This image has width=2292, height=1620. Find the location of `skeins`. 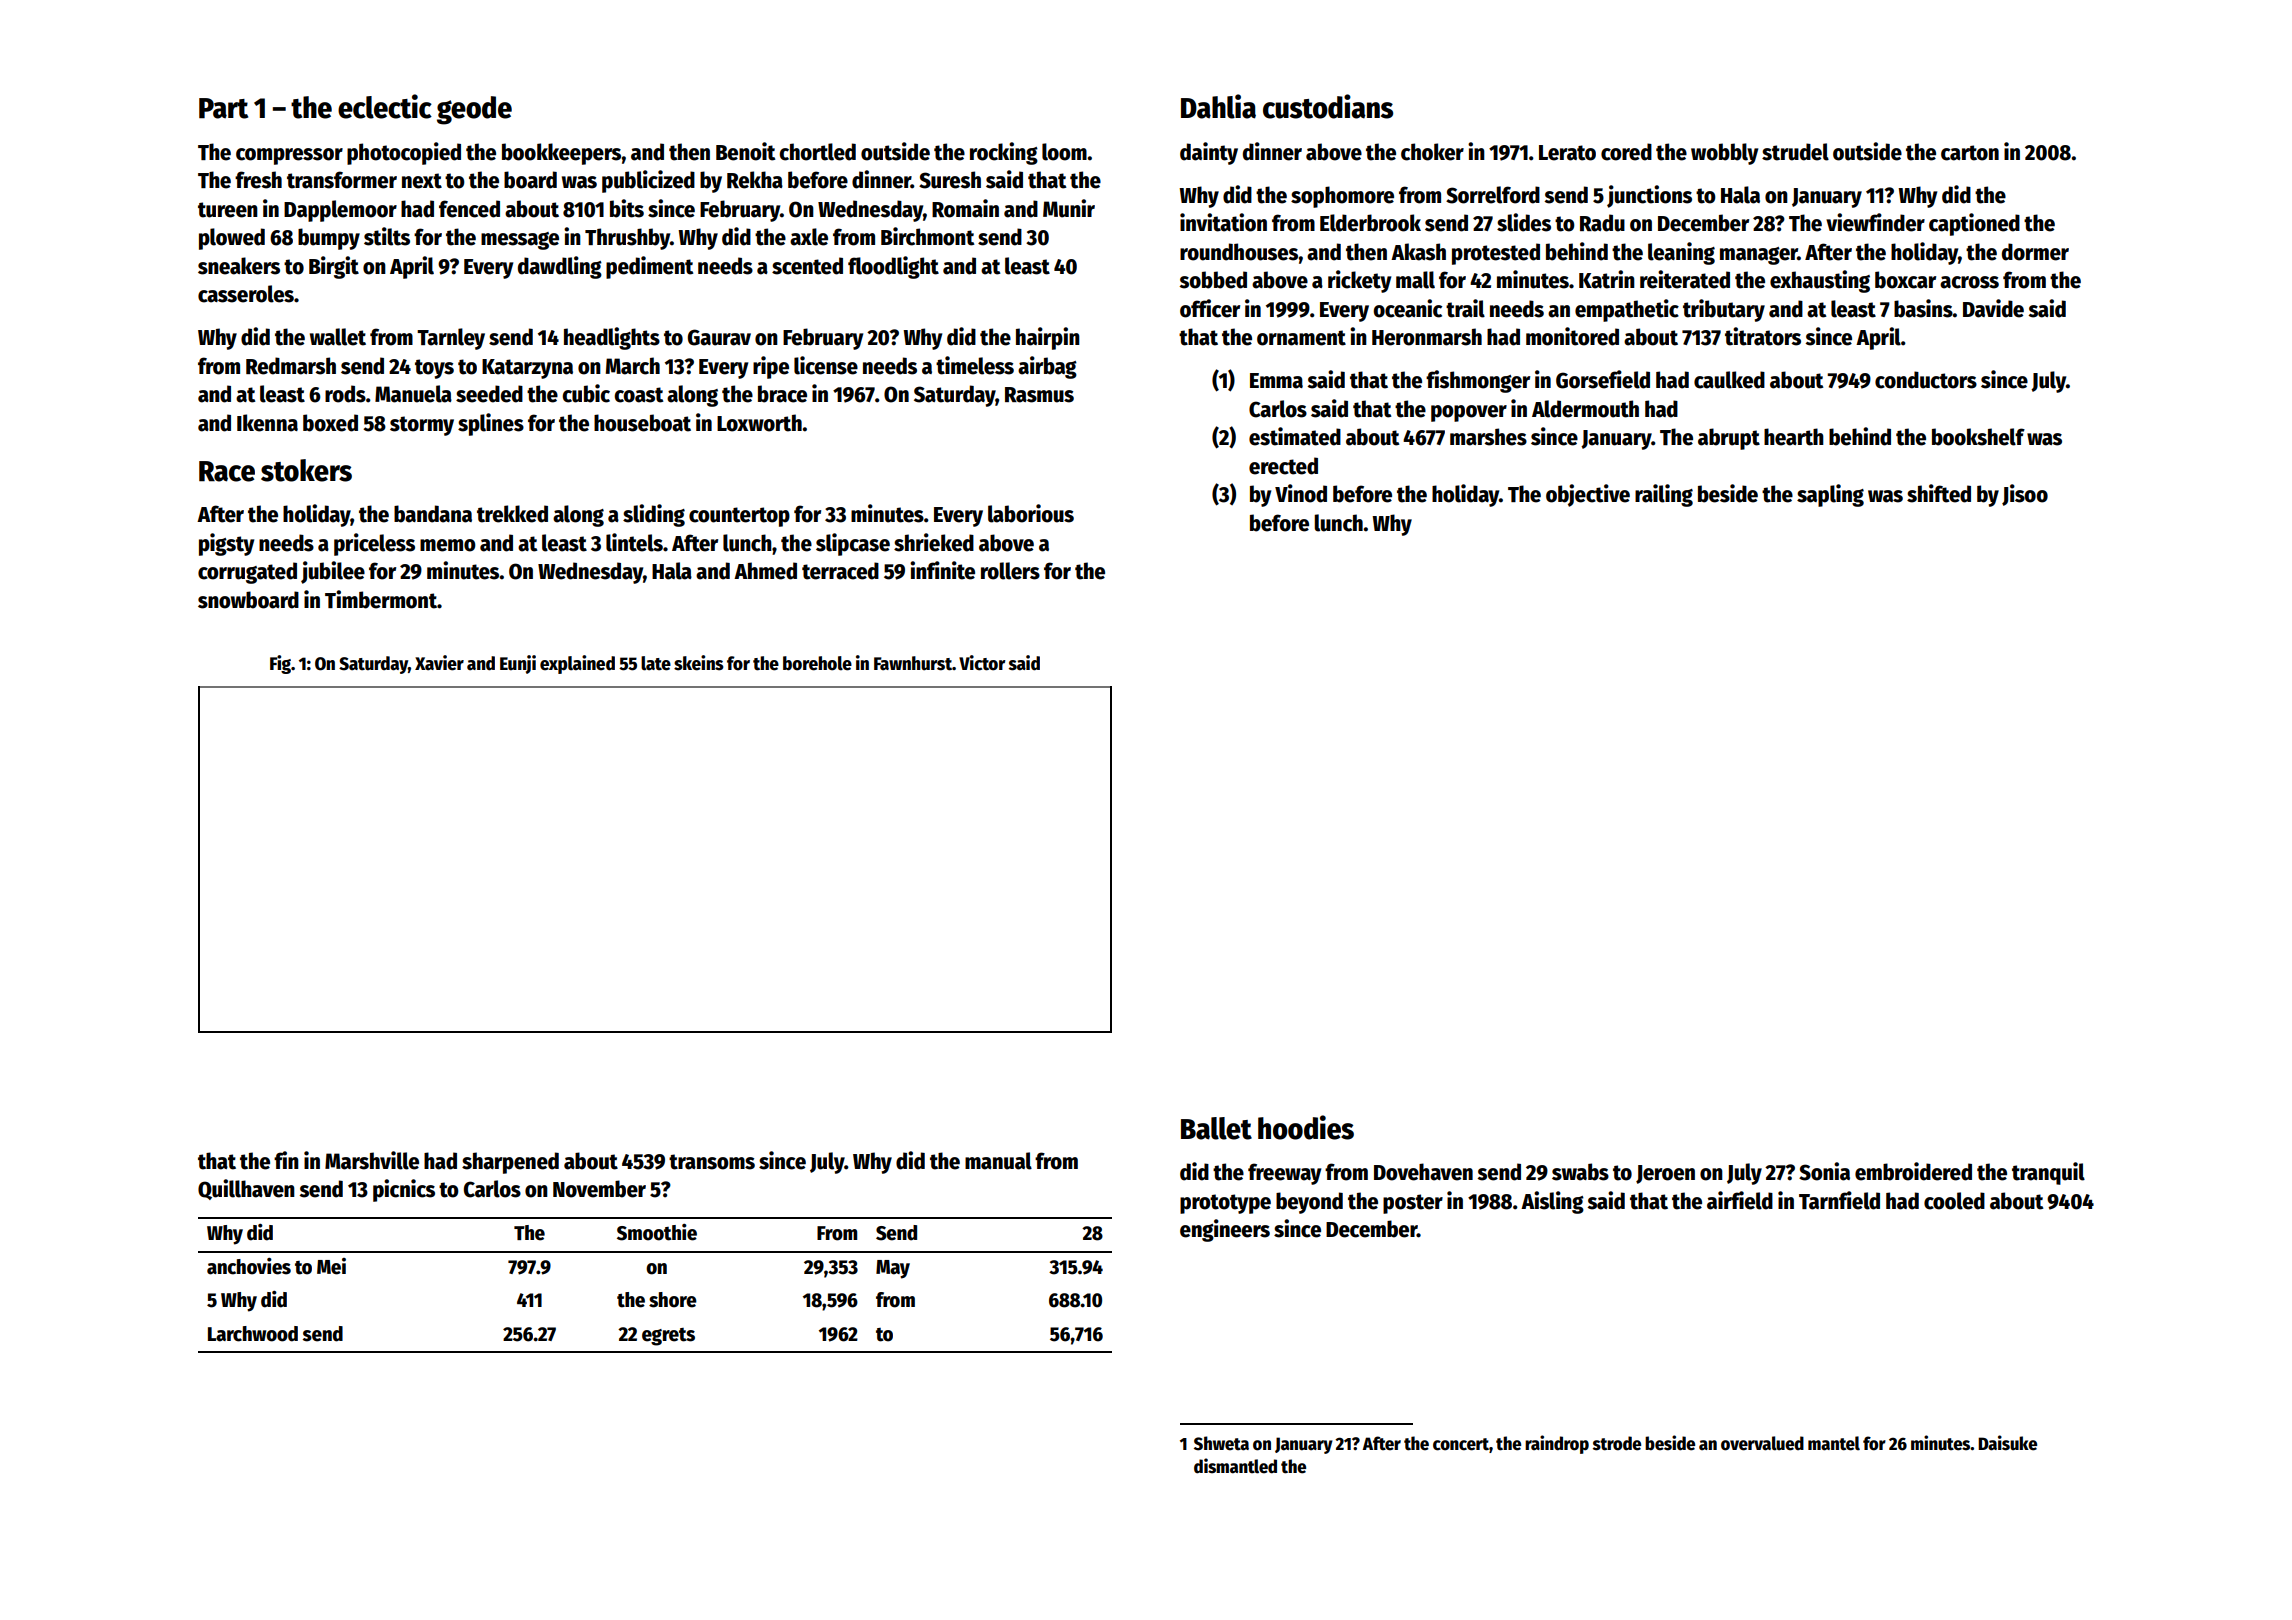

skeins is located at coordinates (699, 663).
